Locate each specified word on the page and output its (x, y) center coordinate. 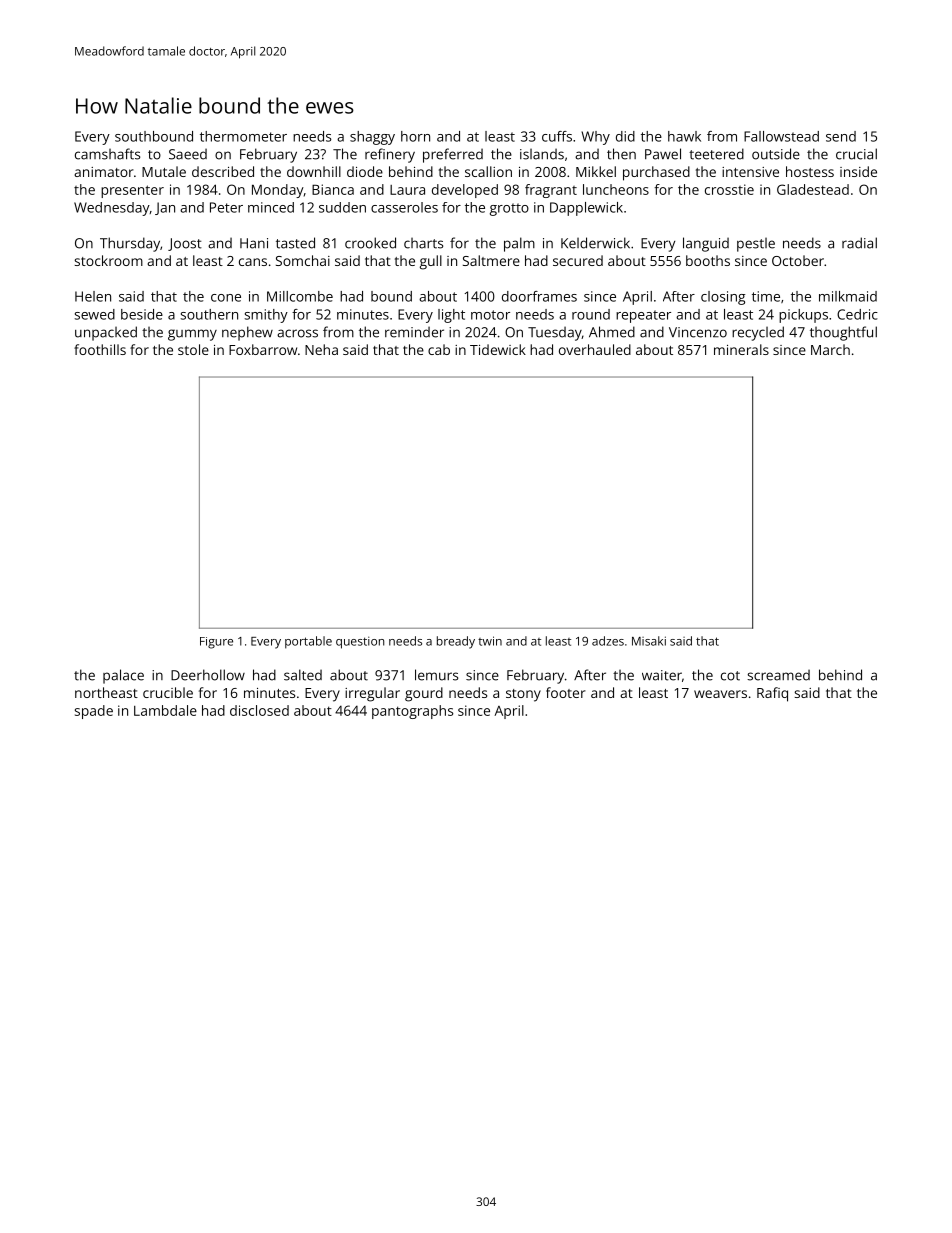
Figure (216, 643)
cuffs (557, 136)
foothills (100, 349)
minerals (741, 349)
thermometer (243, 136)
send (841, 136)
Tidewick (498, 349)
